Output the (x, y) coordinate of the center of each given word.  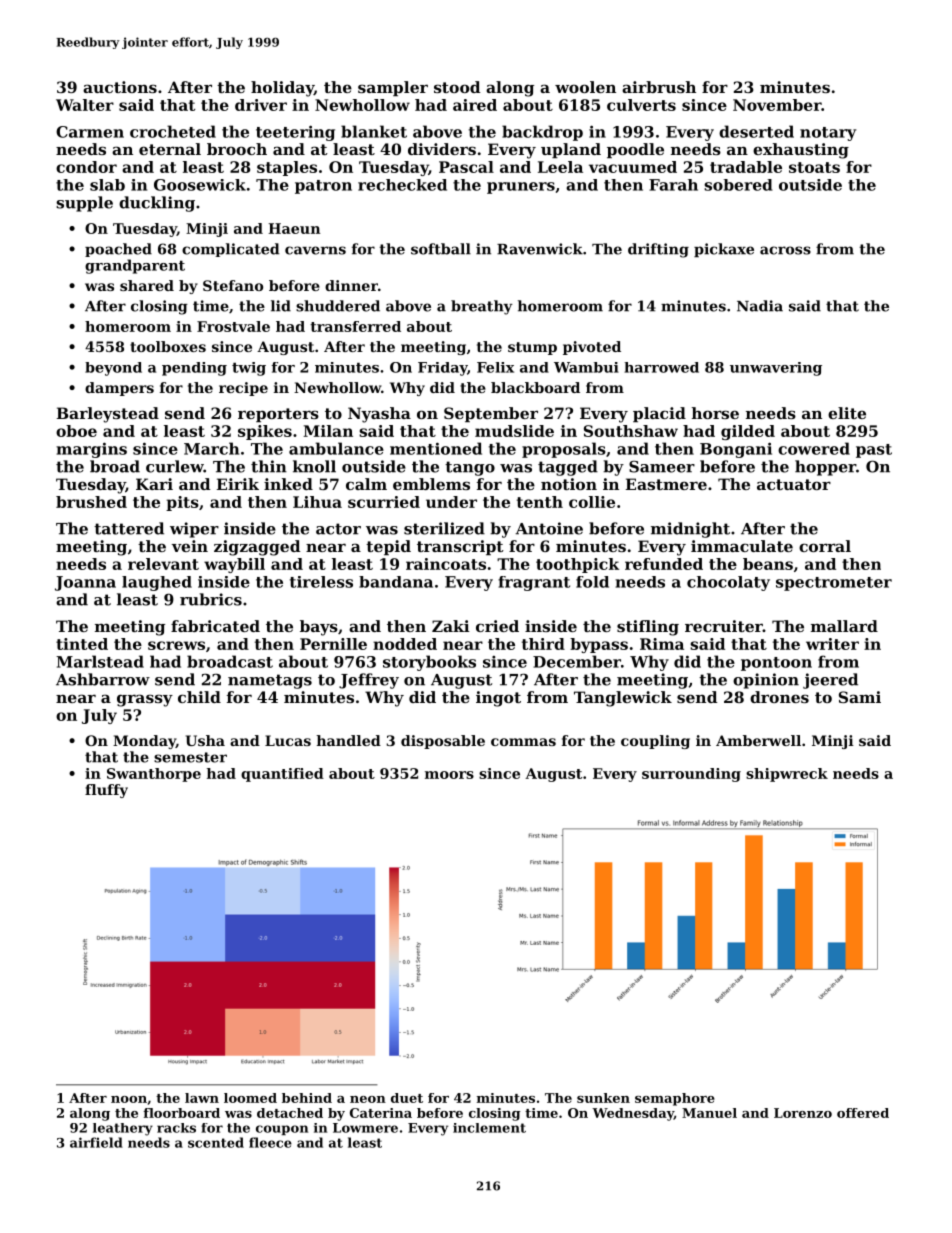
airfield (96, 1142)
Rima (662, 644)
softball (441, 249)
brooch (237, 149)
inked (288, 484)
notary (828, 134)
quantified (282, 775)
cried (497, 626)
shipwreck (787, 775)
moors (449, 775)
